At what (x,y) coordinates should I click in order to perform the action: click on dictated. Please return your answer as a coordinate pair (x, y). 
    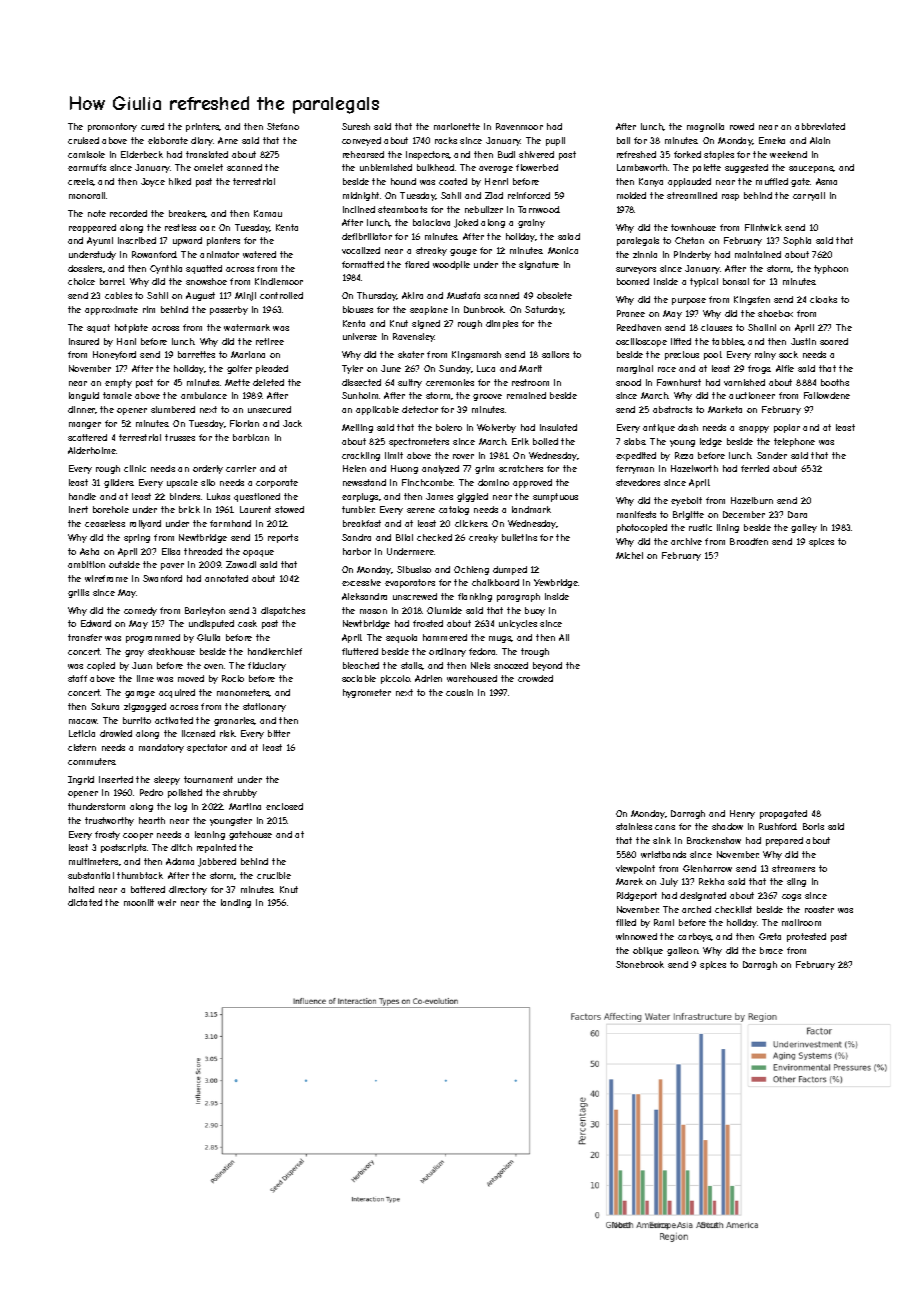
    Looking at the image, I should click on (85, 902).
